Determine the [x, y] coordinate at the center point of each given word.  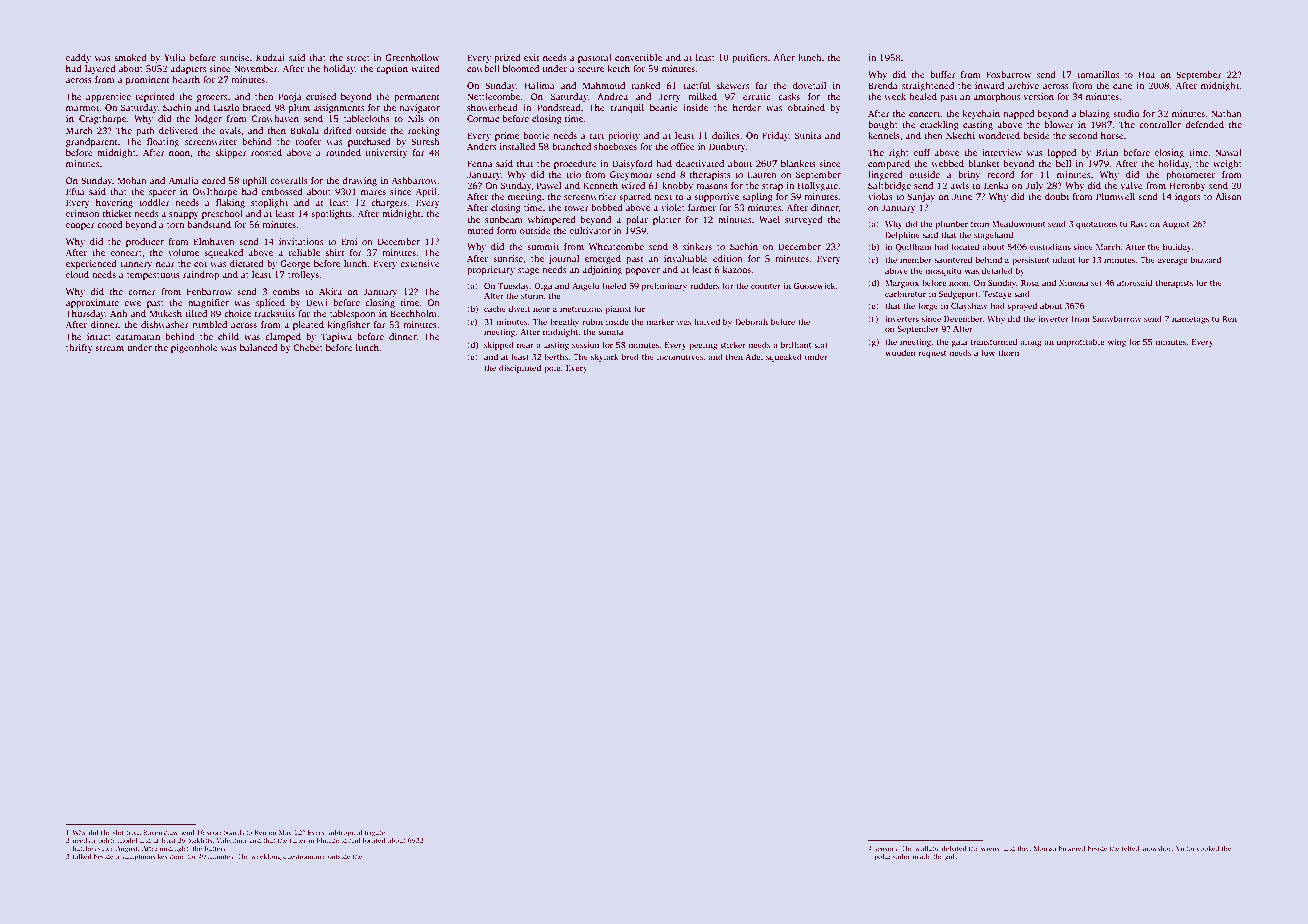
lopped [1062, 153]
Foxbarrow [1009, 74]
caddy [78, 58]
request [932, 354]
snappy [184, 215]
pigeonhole [194, 348]
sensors [885, 849]
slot [118, 832]
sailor [901, 856]
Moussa [1045, 848]
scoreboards [225, 832]
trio [573, 174]
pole [552, 368]
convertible [638, 57]
